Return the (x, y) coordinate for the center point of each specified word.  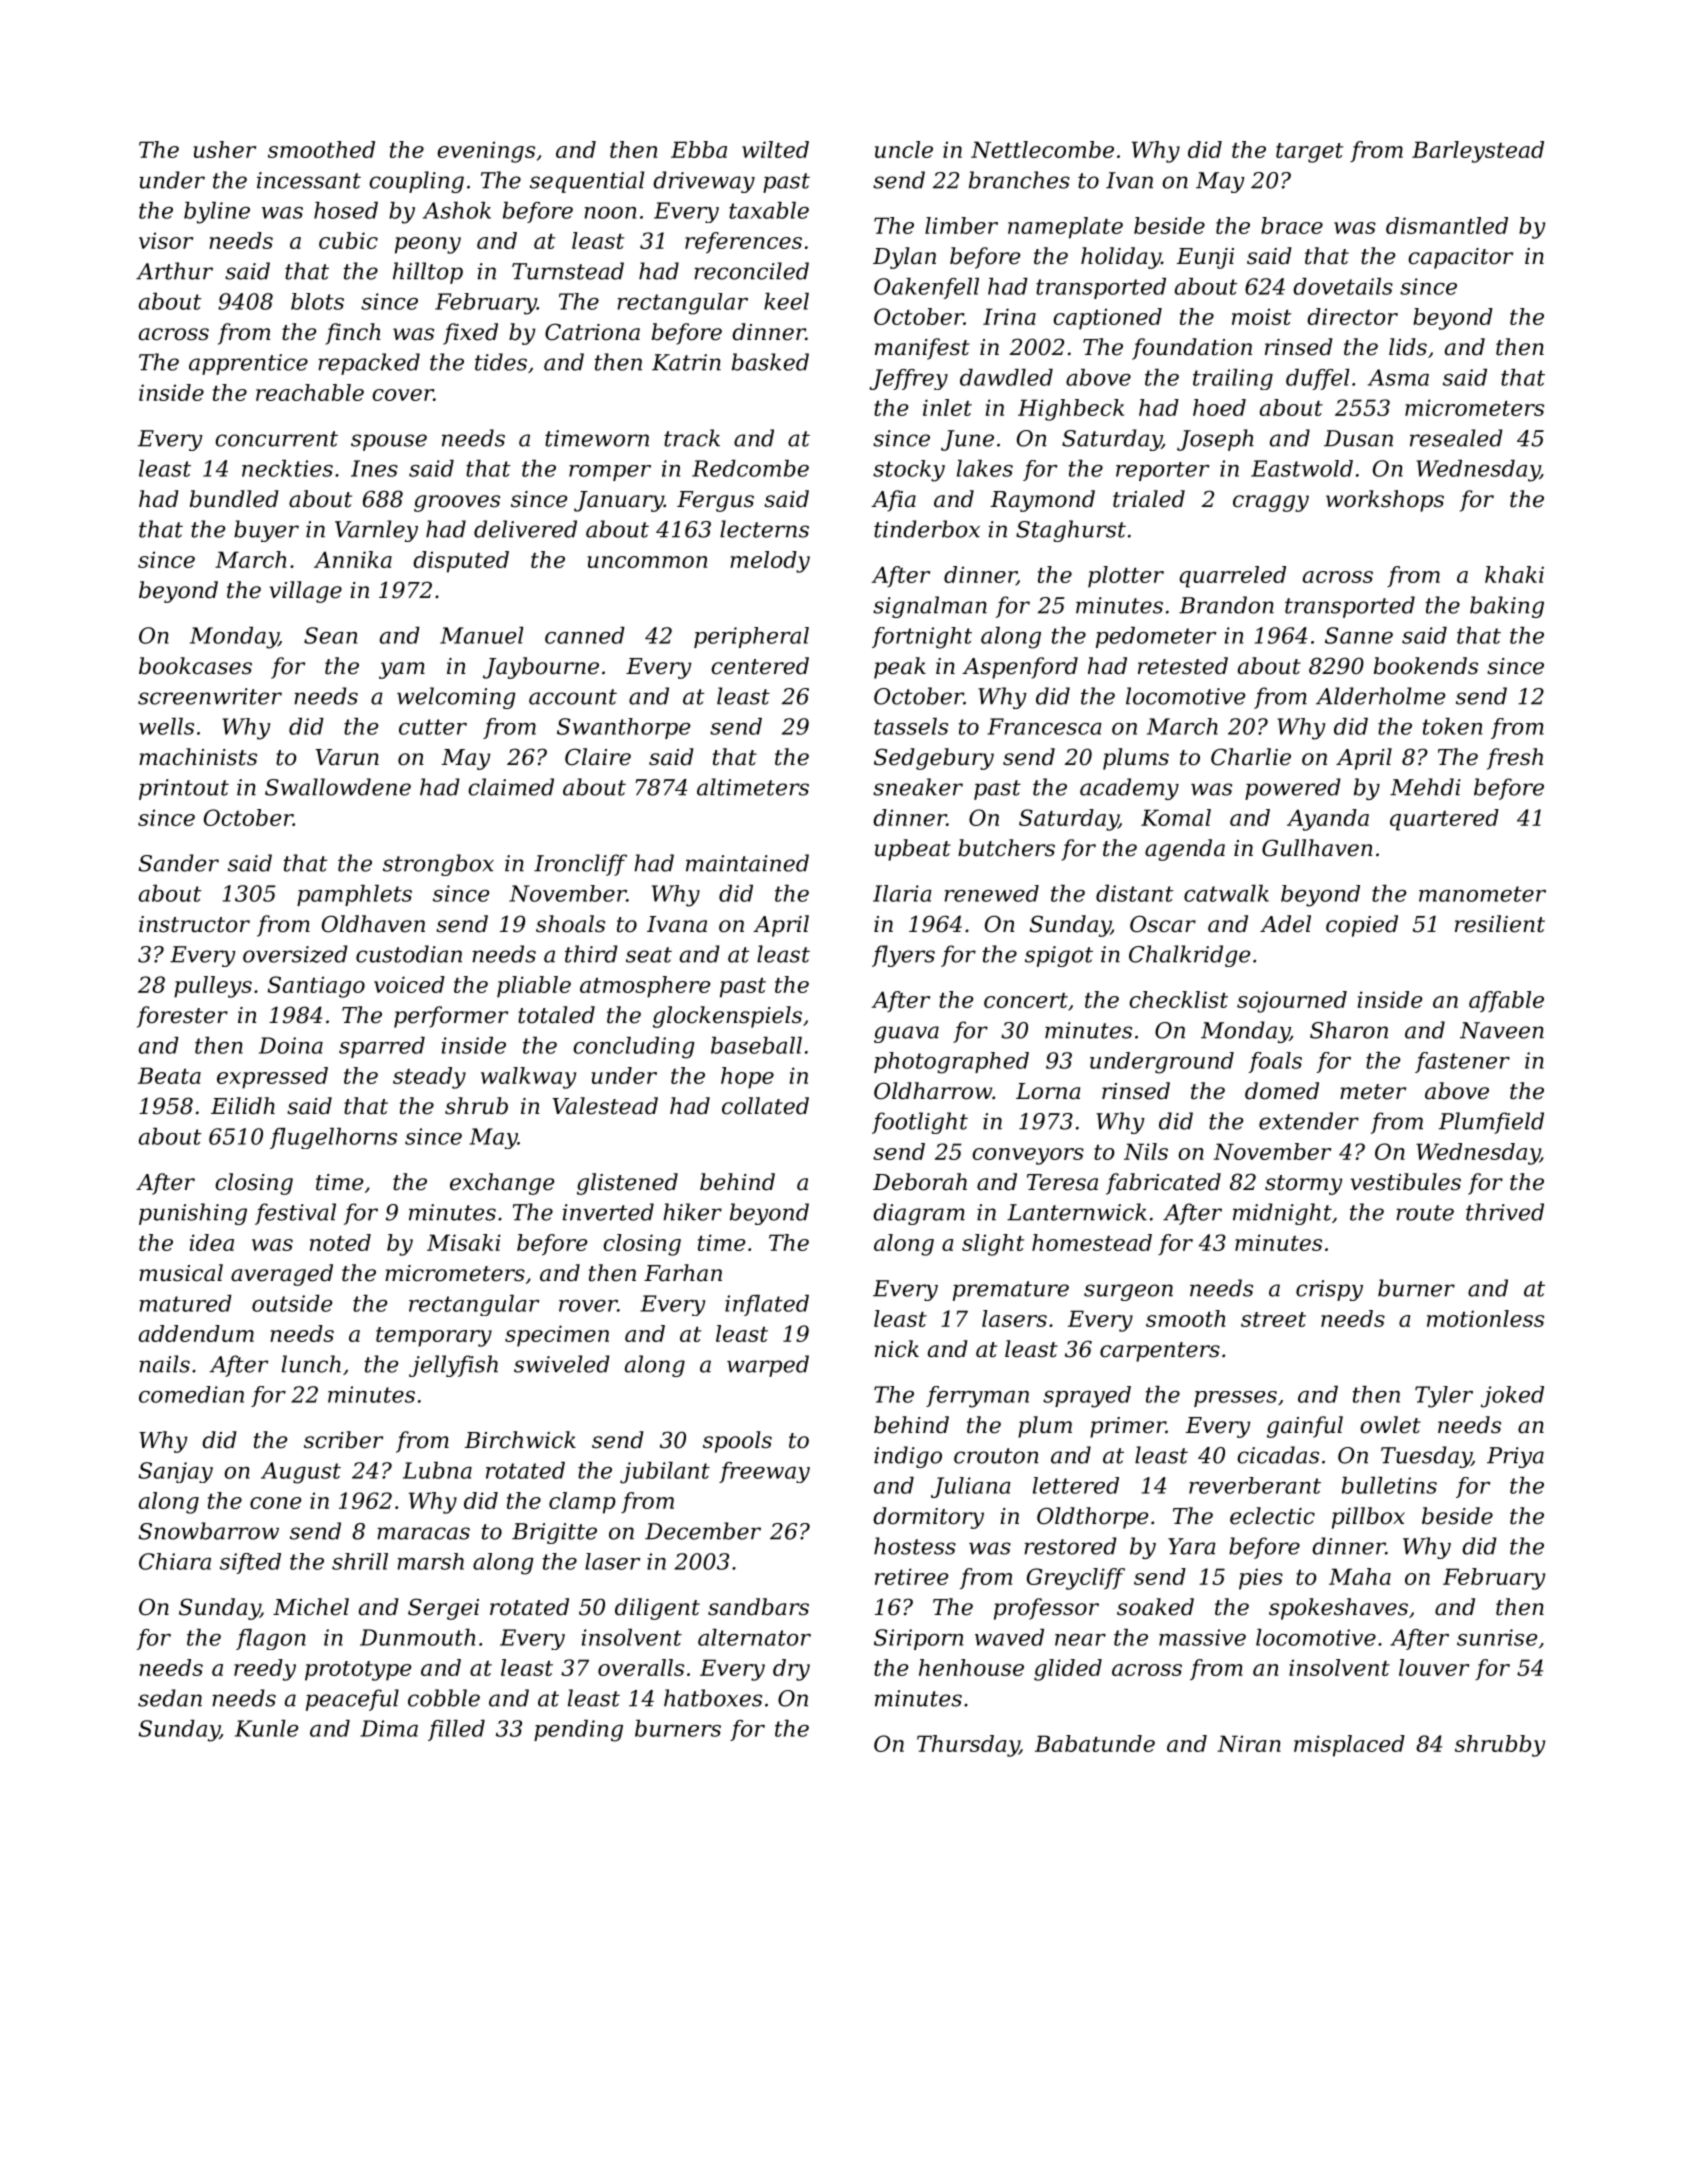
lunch (311, 1364)
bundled (234, 499)
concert (1026, 1000)
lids (1408, 347)
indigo (908, 1457)
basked (770, 362)
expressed (272, 1078)
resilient (1500, 924)
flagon (271, 1639)
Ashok (457, 210)
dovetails (1343, 286)
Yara (1192, 1546)
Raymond (1043, 501)
